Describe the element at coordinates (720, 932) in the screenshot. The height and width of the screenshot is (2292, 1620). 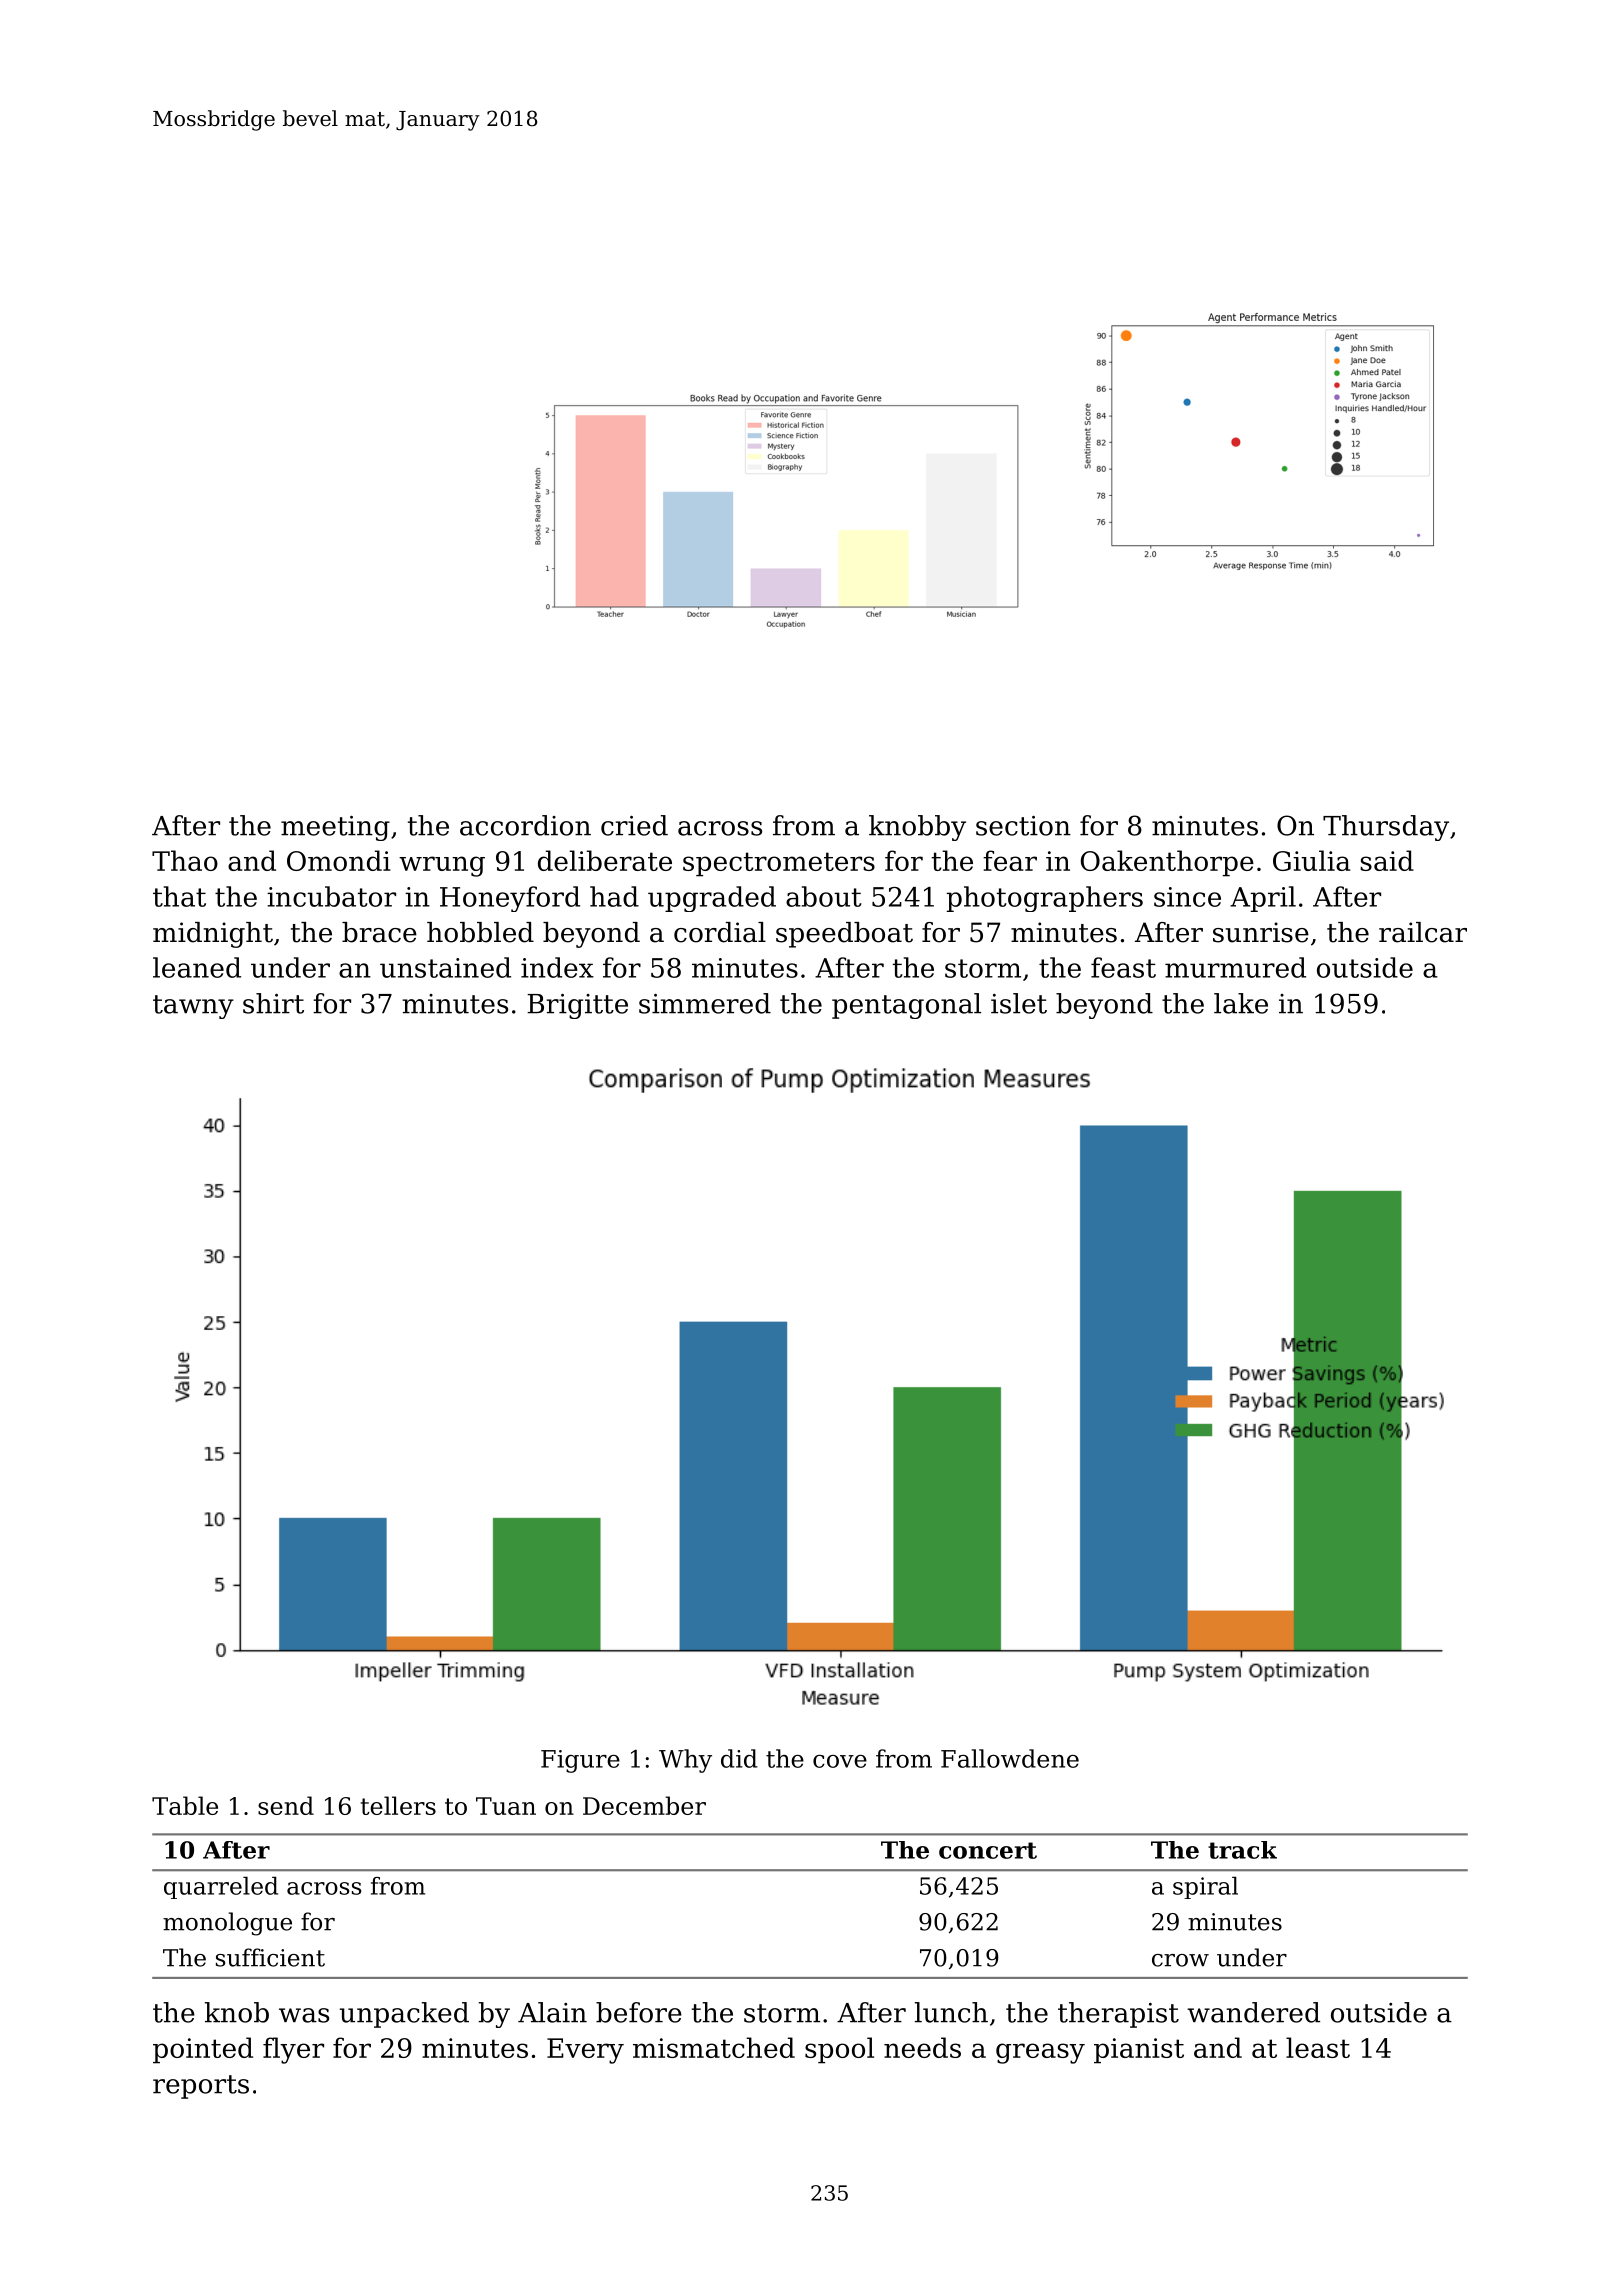
I see `cordial` at that location.
